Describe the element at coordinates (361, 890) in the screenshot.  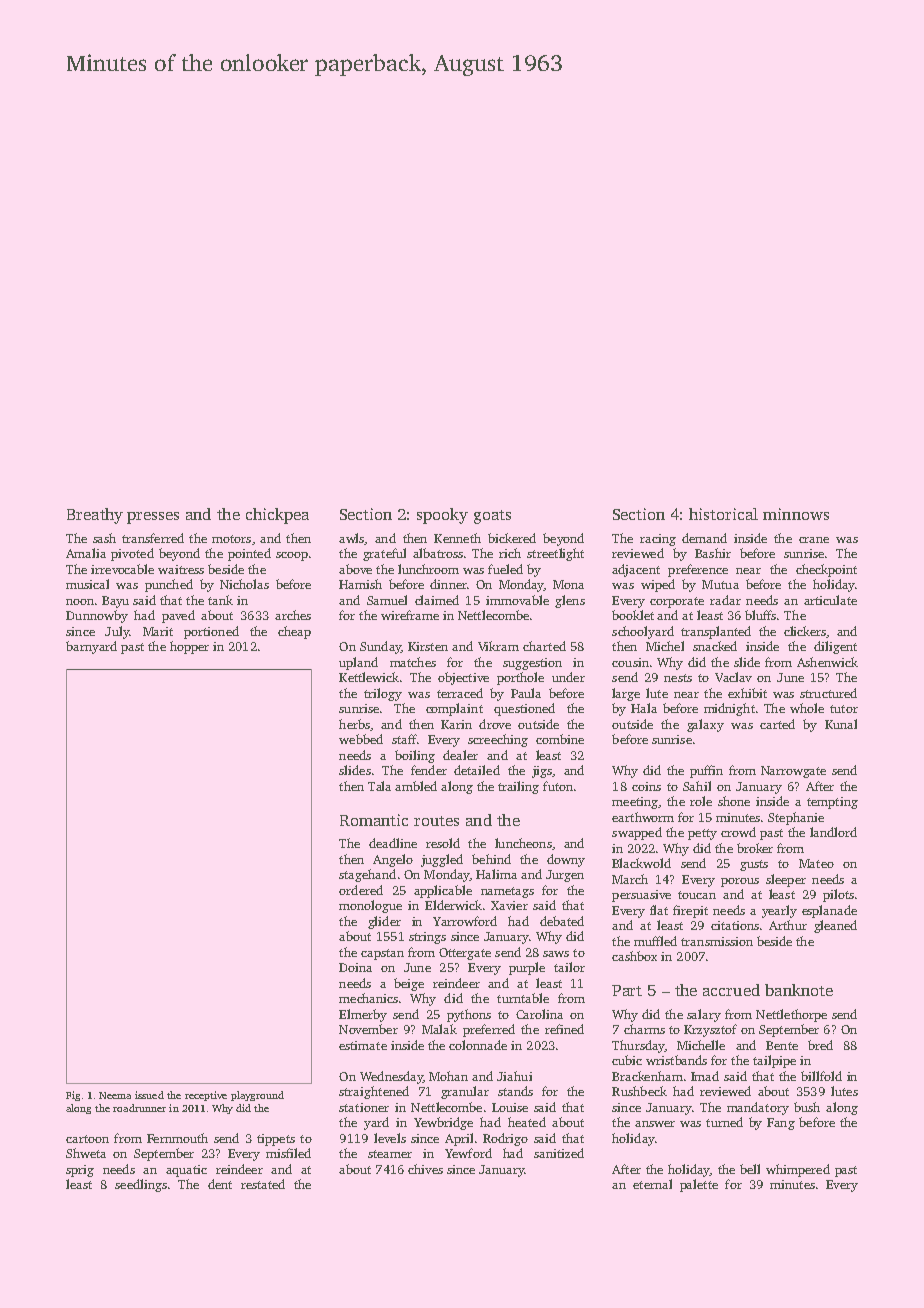
I see `ordered` at that location.
